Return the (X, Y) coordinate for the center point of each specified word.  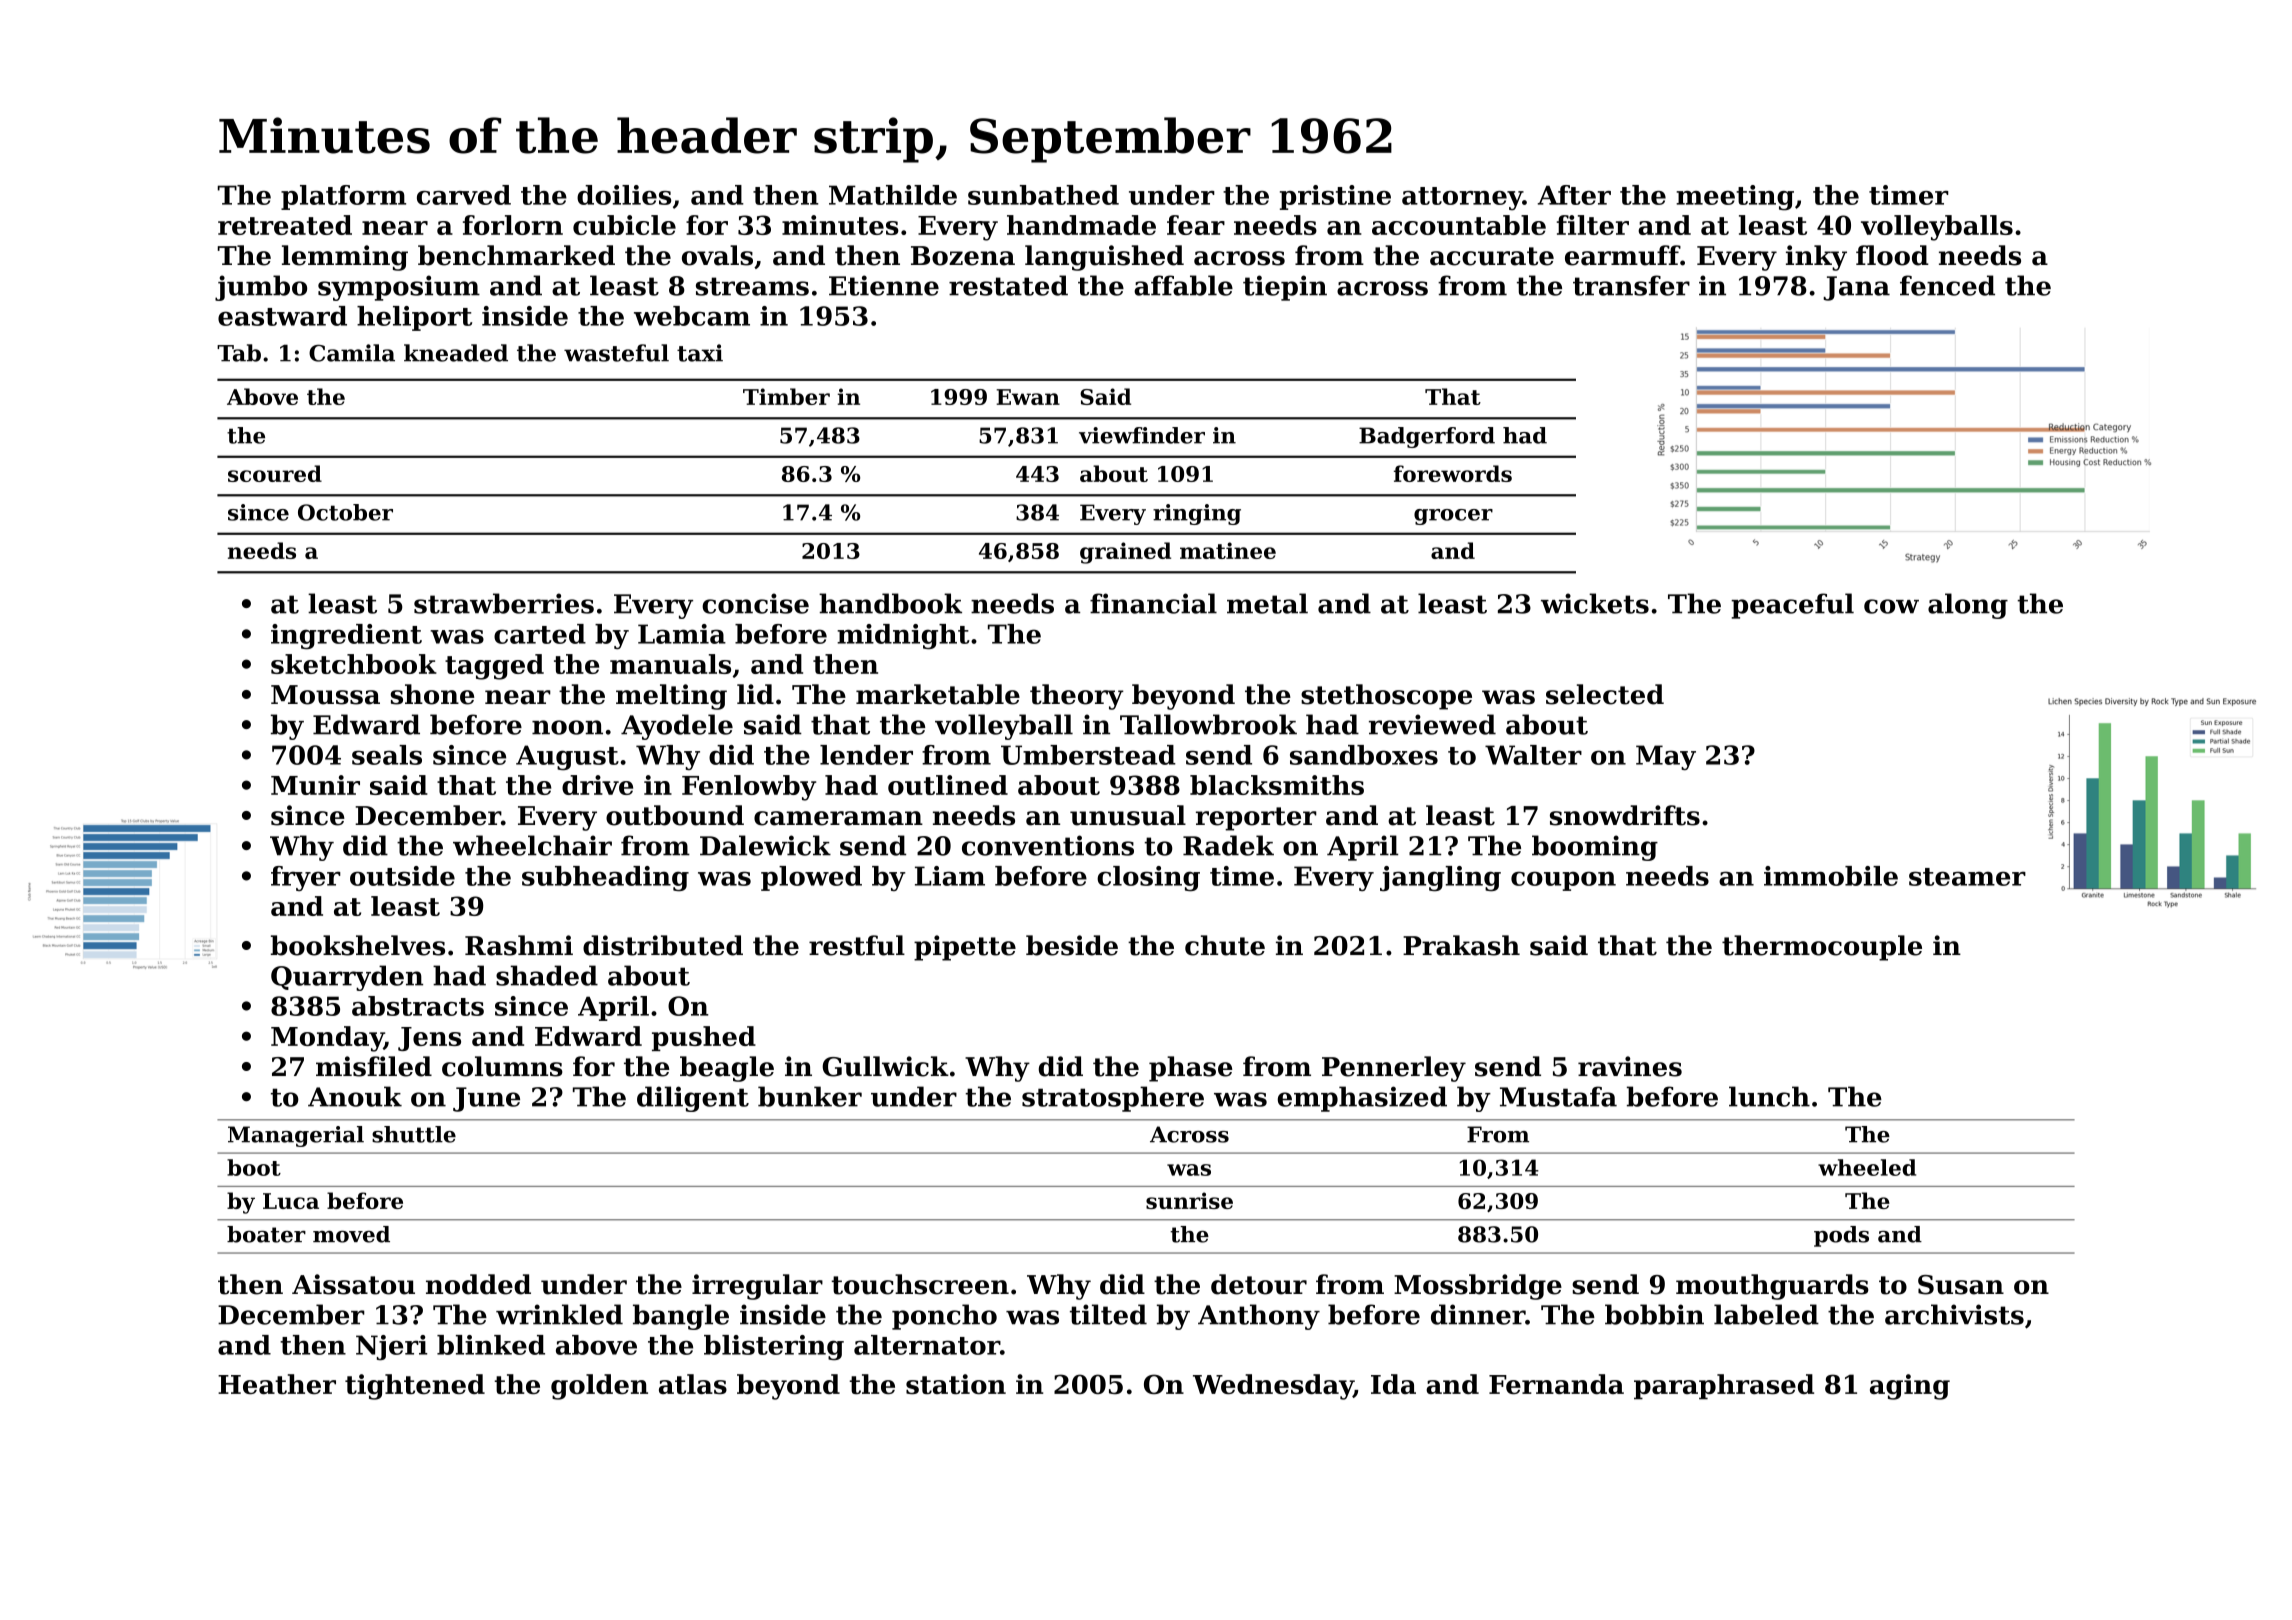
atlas (693, 1384)
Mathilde (893, 195)
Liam (950, 876)
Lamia (682, 634)
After (1574, 195)
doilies (624, 195)
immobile (1831, 876)
